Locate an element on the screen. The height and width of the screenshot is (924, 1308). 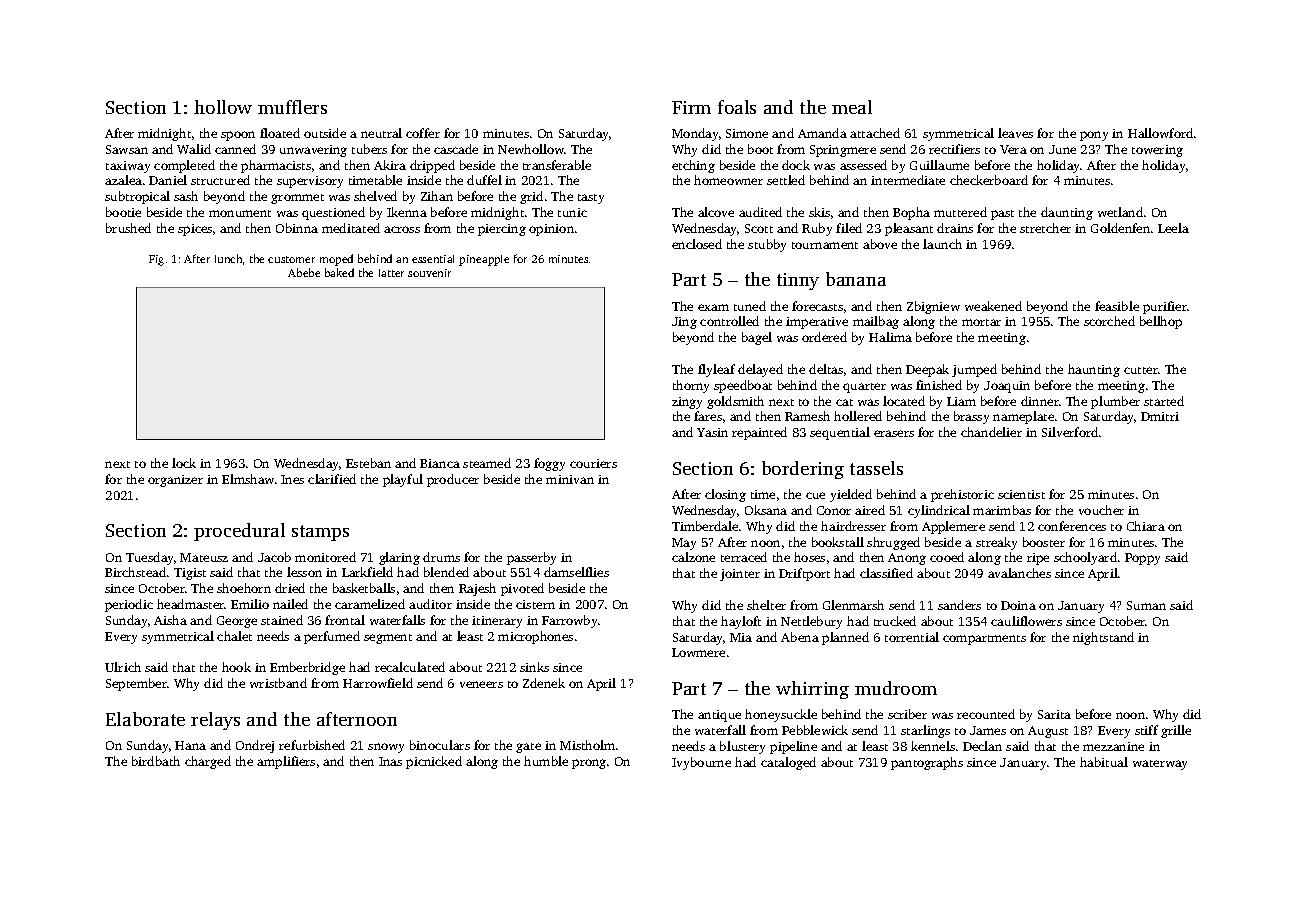
leaves is located at coordinates (1015, 133).
